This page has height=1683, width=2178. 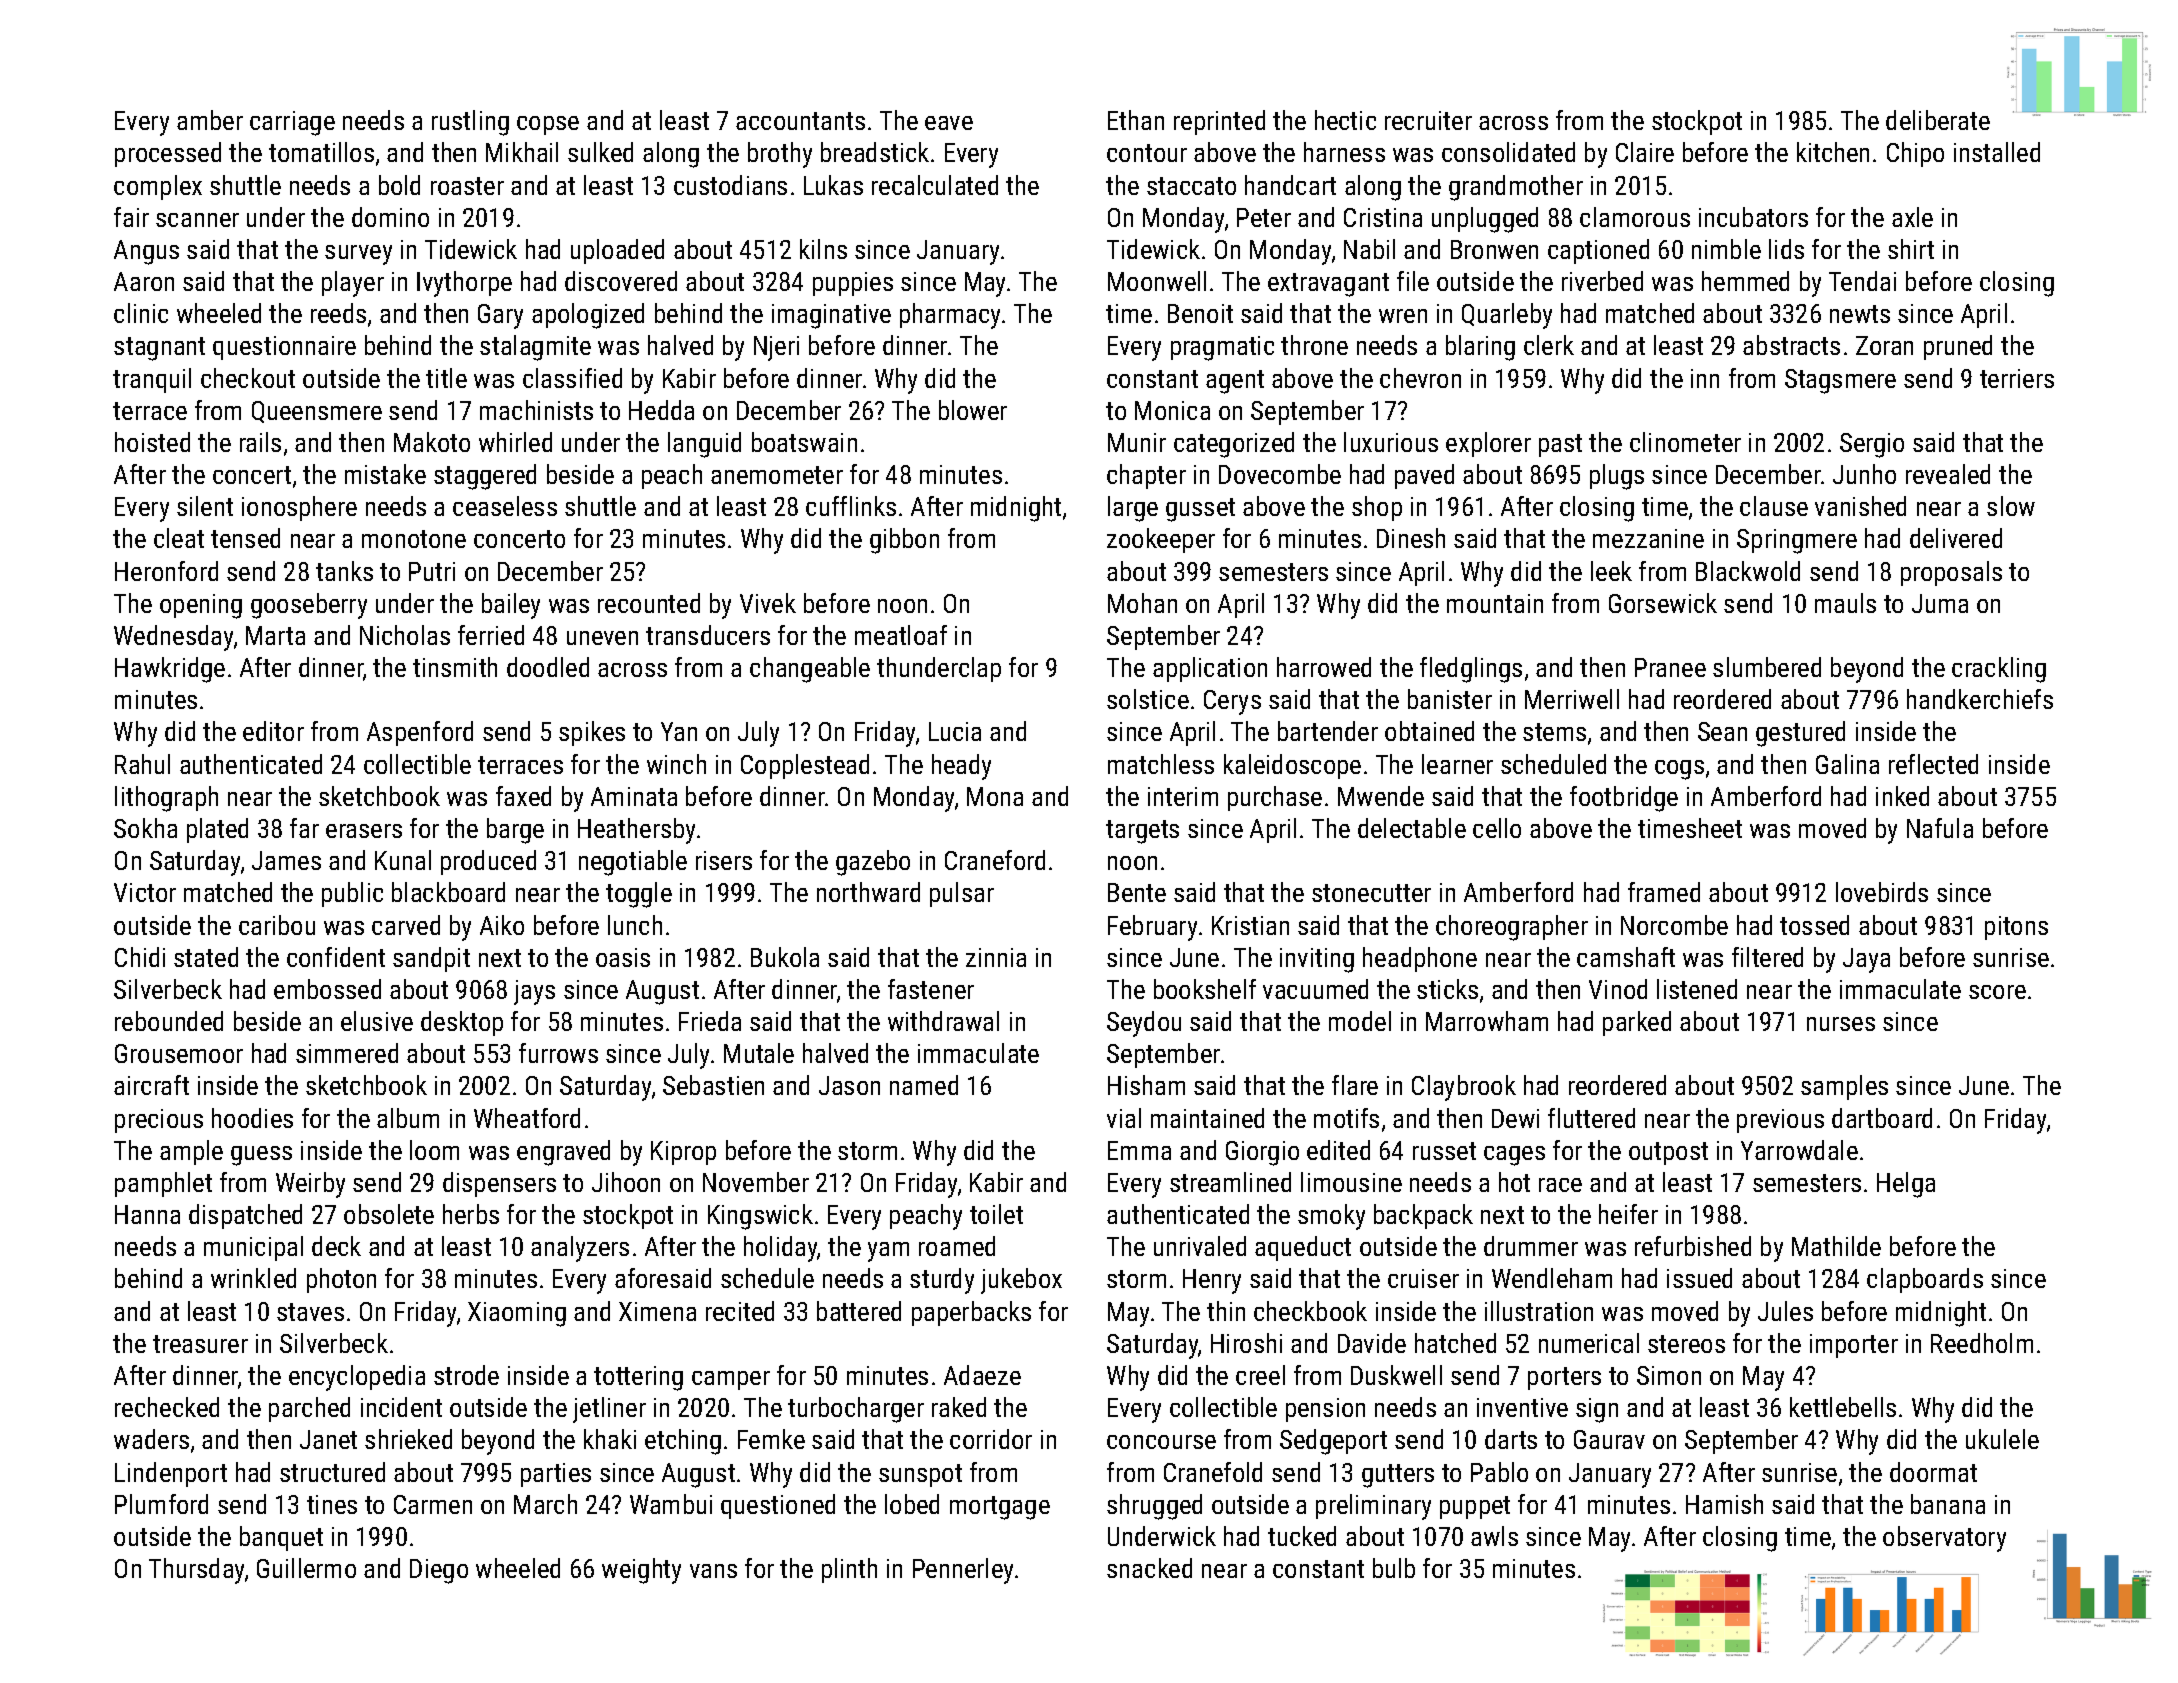 What do you see at coordinates (151, 1439) in the page?
I see `waders` at bounding box center [151, 1439].
